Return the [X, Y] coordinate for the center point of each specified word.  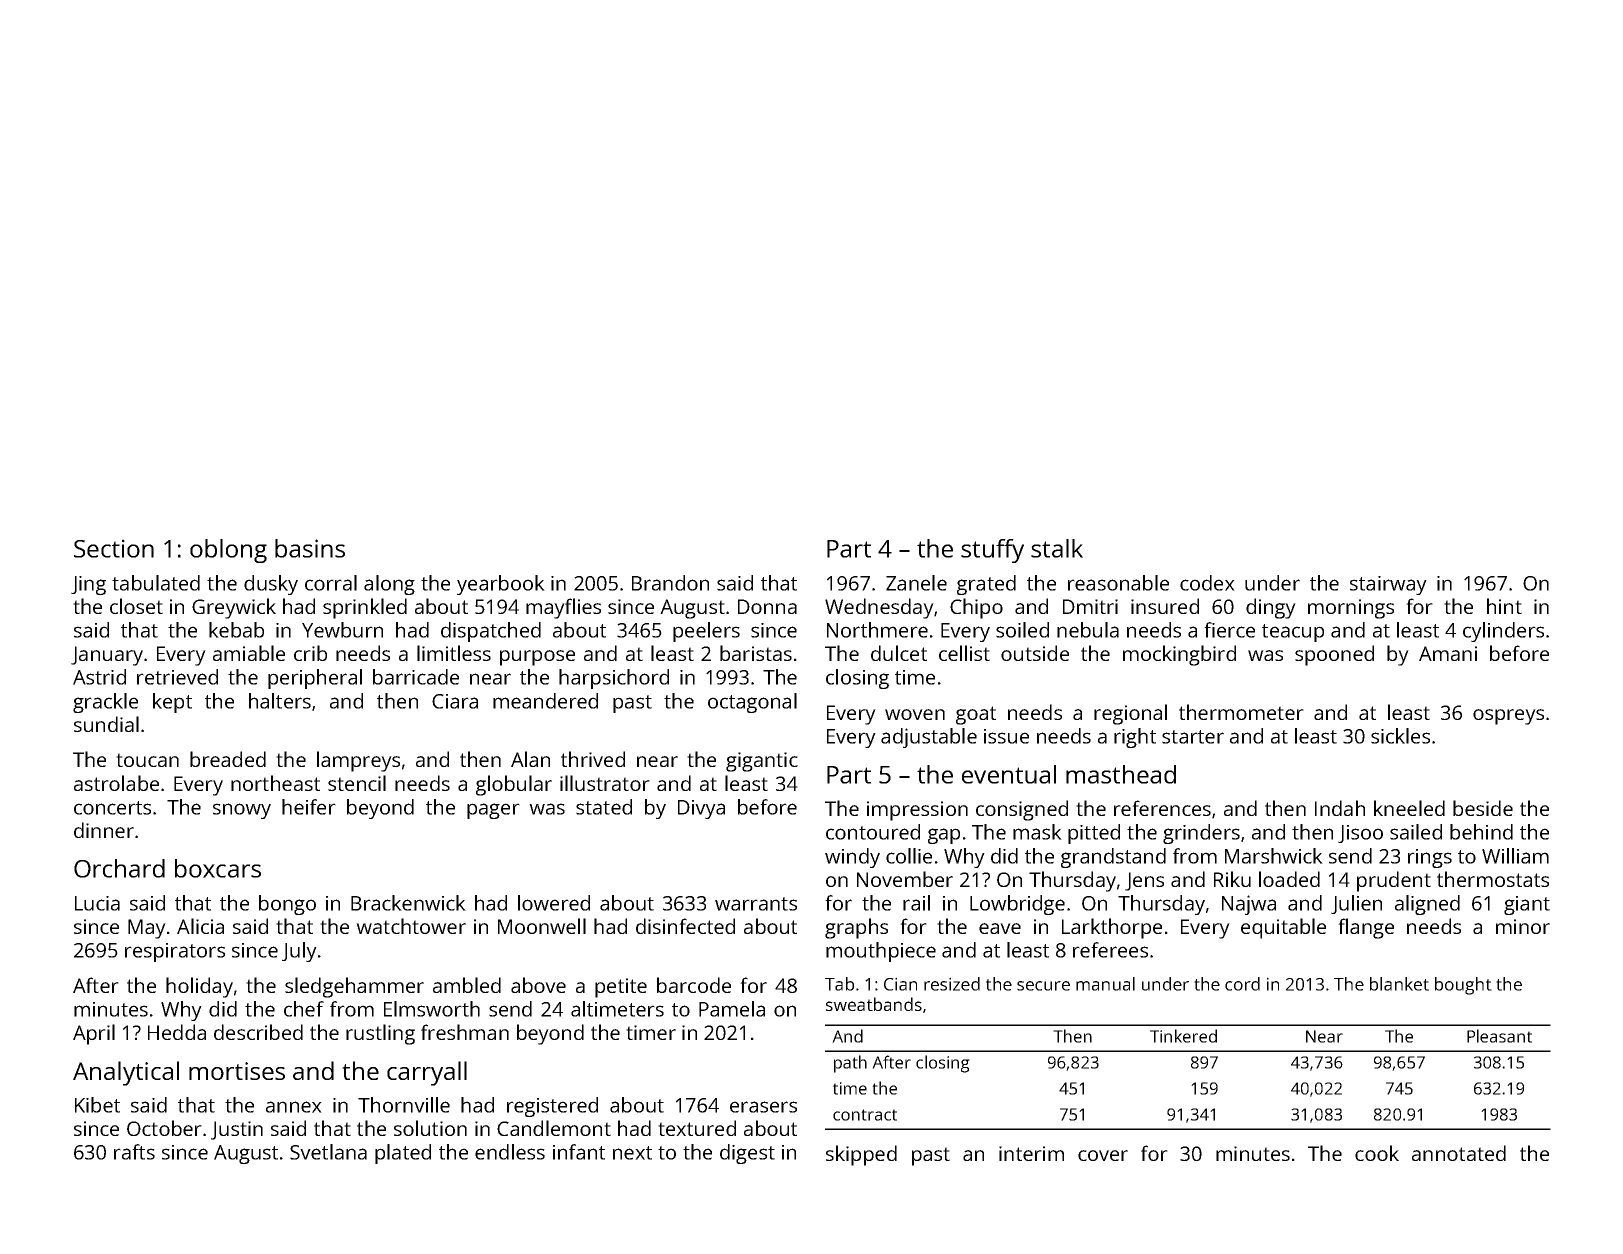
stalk [1057, 548]
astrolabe [116, 783]
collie [909, 856]
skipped [861, 1155]
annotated [1459, 1153]
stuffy [992, 551]
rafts [134, 1152]
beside [1483, 808]
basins [310, 548]
